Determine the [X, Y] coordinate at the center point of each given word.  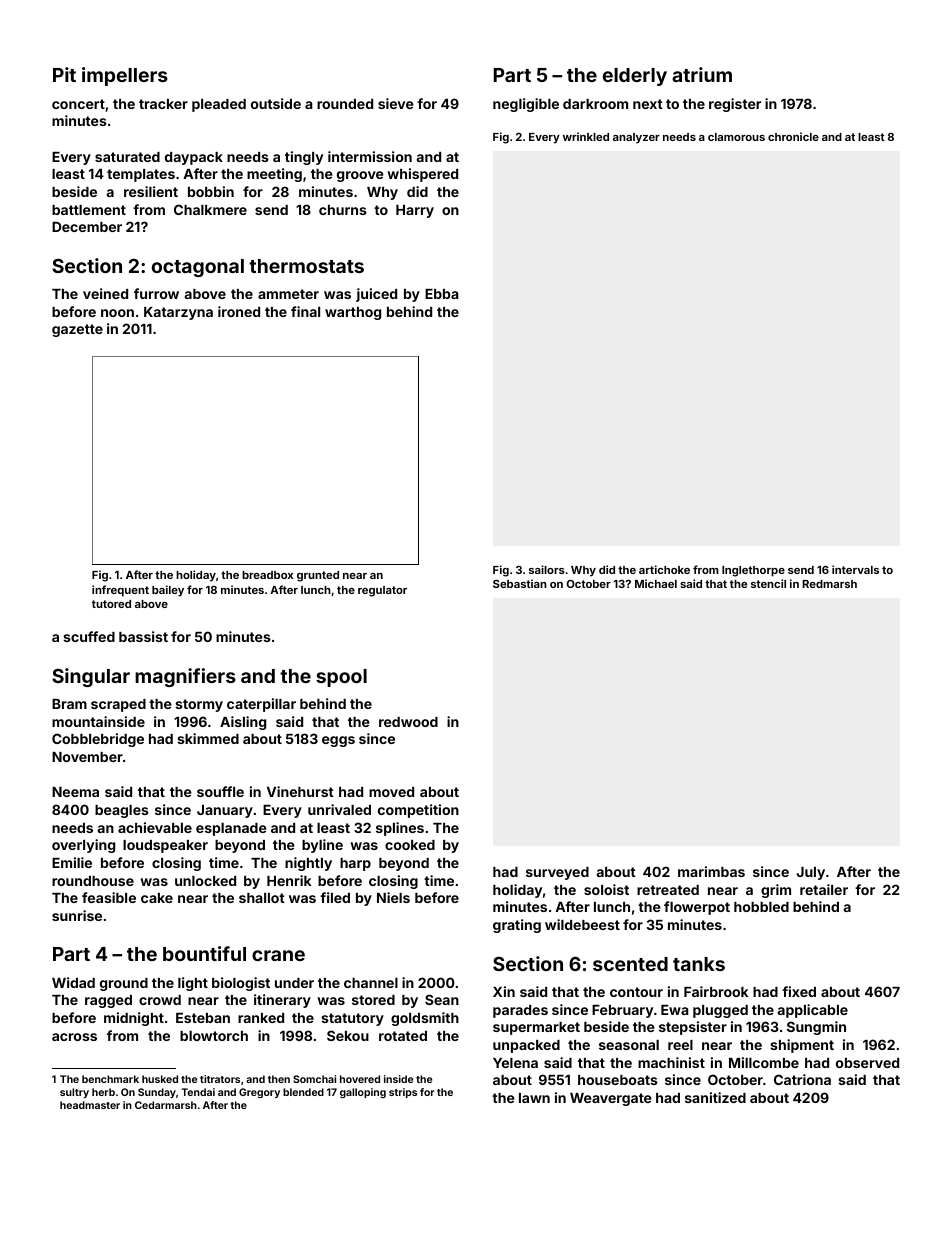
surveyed [557, 873]
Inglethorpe [753, 571]
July [811, 873]
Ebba [442, 294]
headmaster [90, 1105]
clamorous [736, 137]
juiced [376, 295]
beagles [122, 811]
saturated [127, 157]
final [305, 311]
